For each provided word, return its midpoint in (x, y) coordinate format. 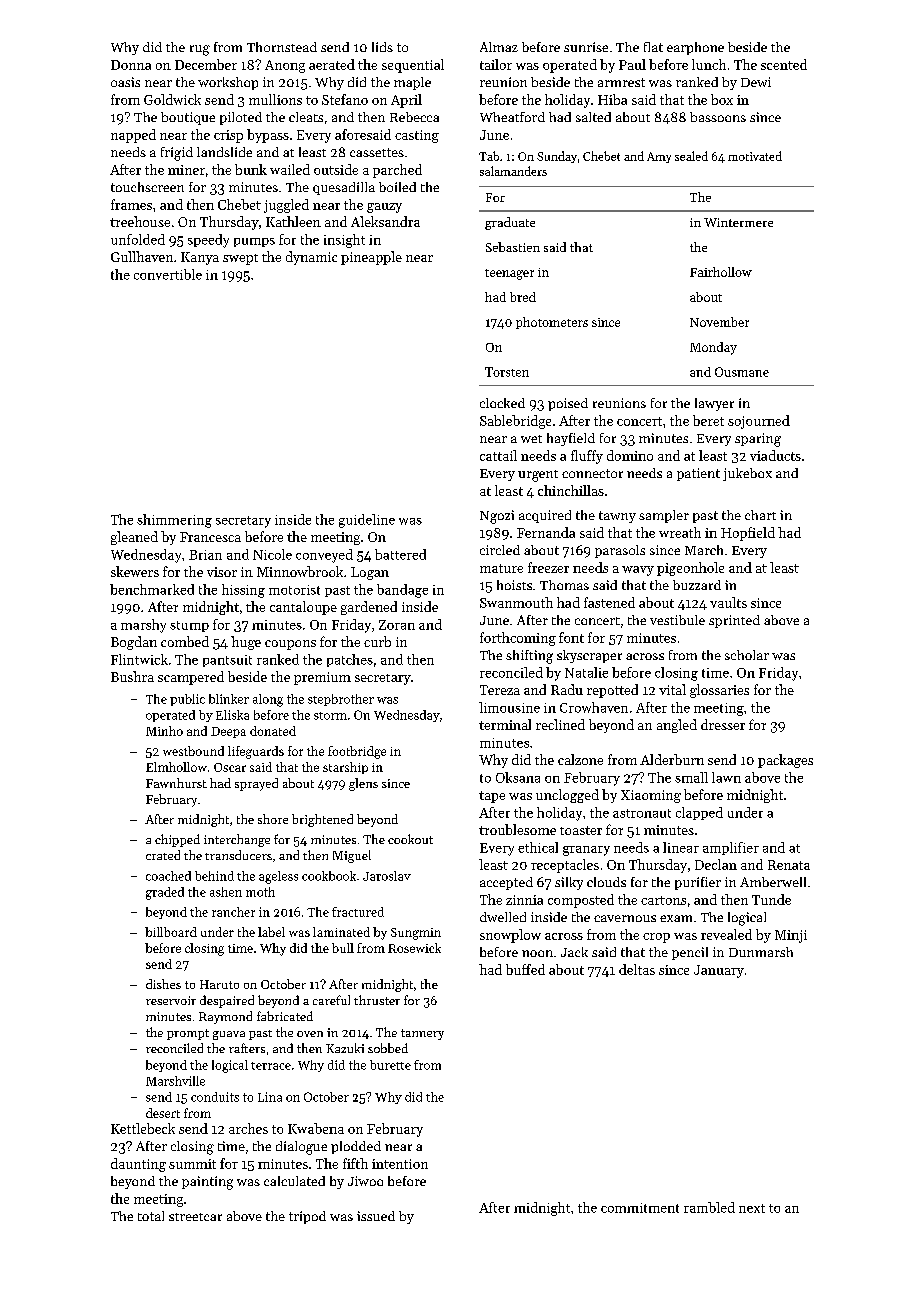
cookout (410, 839)
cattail (498, 455)
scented (784, 64)
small (691, 777)
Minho (164, 731)
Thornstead (282, 47)
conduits (215, 1097)
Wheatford (512, 117)
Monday (713, 348)
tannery (422, 1034)
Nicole (272, 554)
